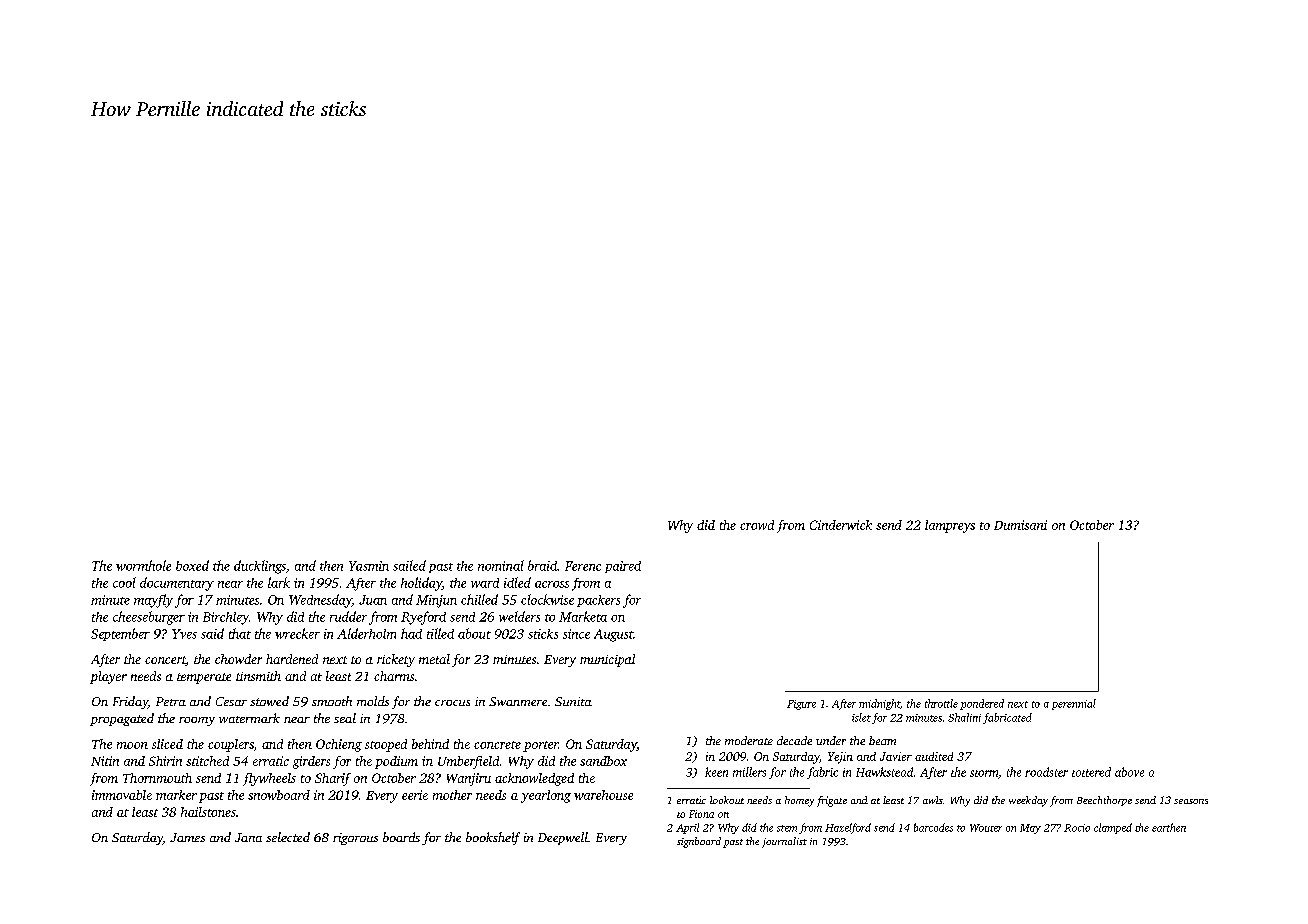 The width and height of the image is (1308, 924). I want to click on Dumisani, so click(1020, 525).
